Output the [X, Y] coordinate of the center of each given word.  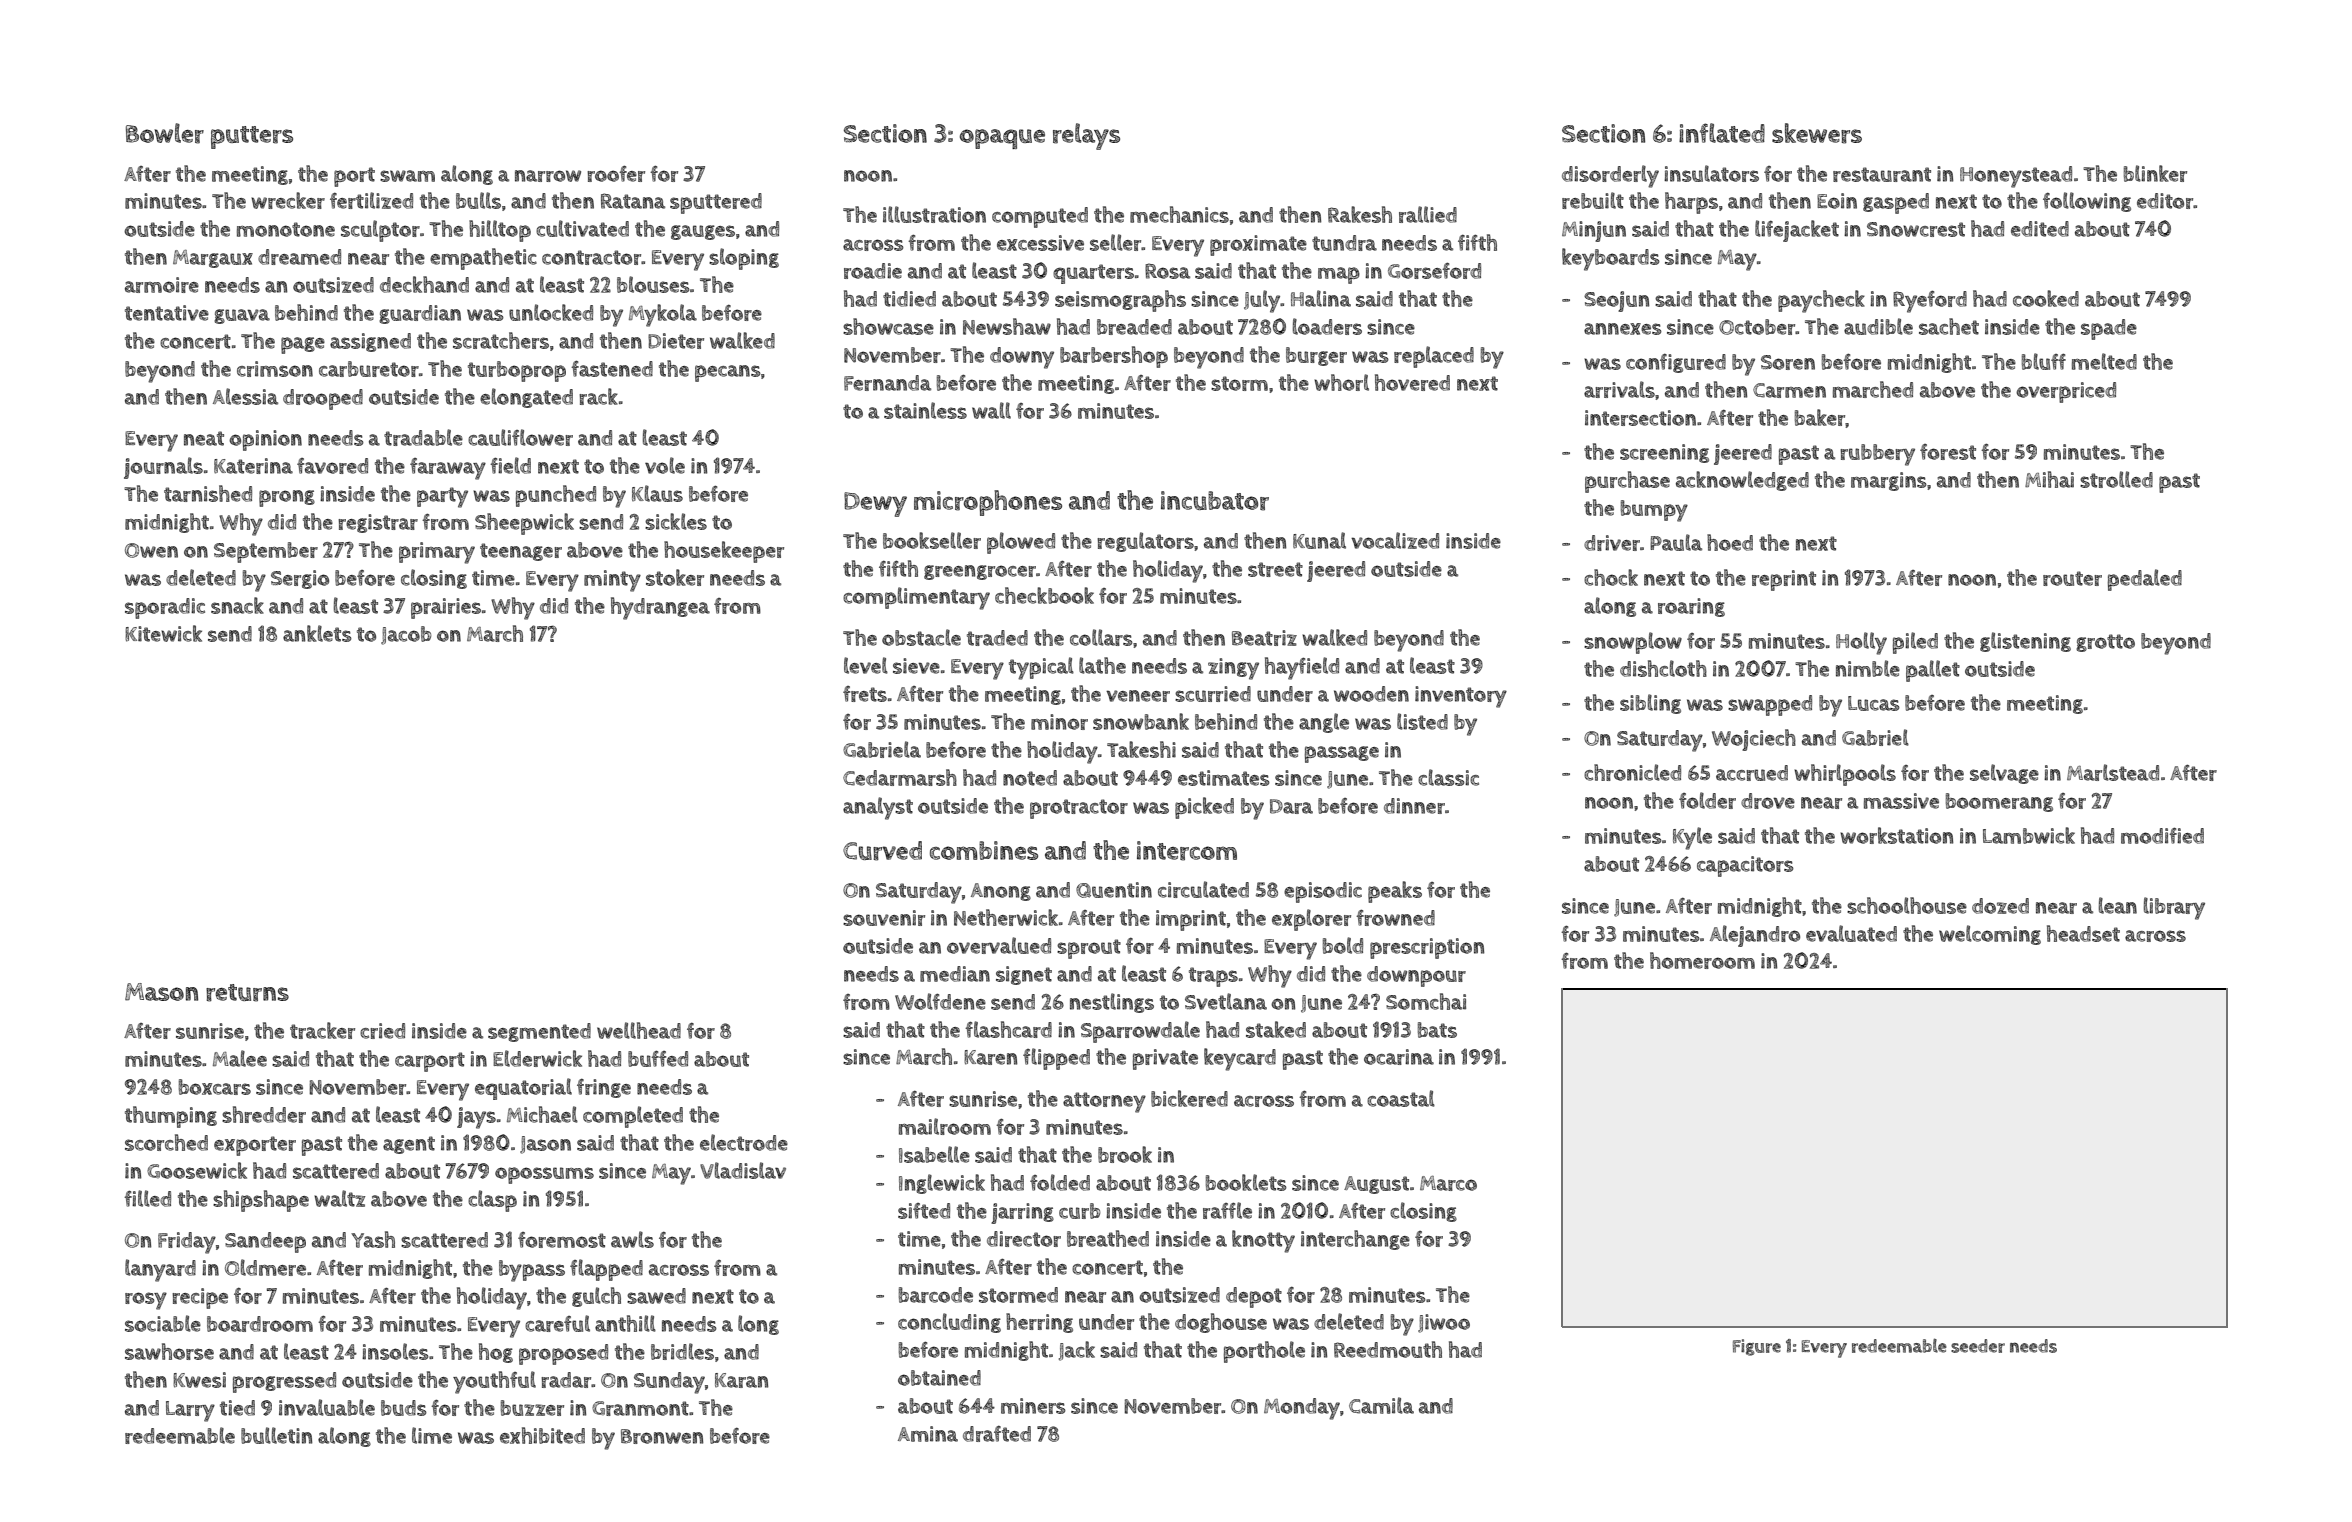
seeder [1978, 1346]
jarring [1022, 1213]
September [266, 552]
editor [2165, 201]
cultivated [582, 228]
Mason [161, 992]
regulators [1145, 542]
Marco [1448, 1183]
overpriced [2066, 392]
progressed [284, 1382]
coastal [1401, 1098]
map [1339, 275]
